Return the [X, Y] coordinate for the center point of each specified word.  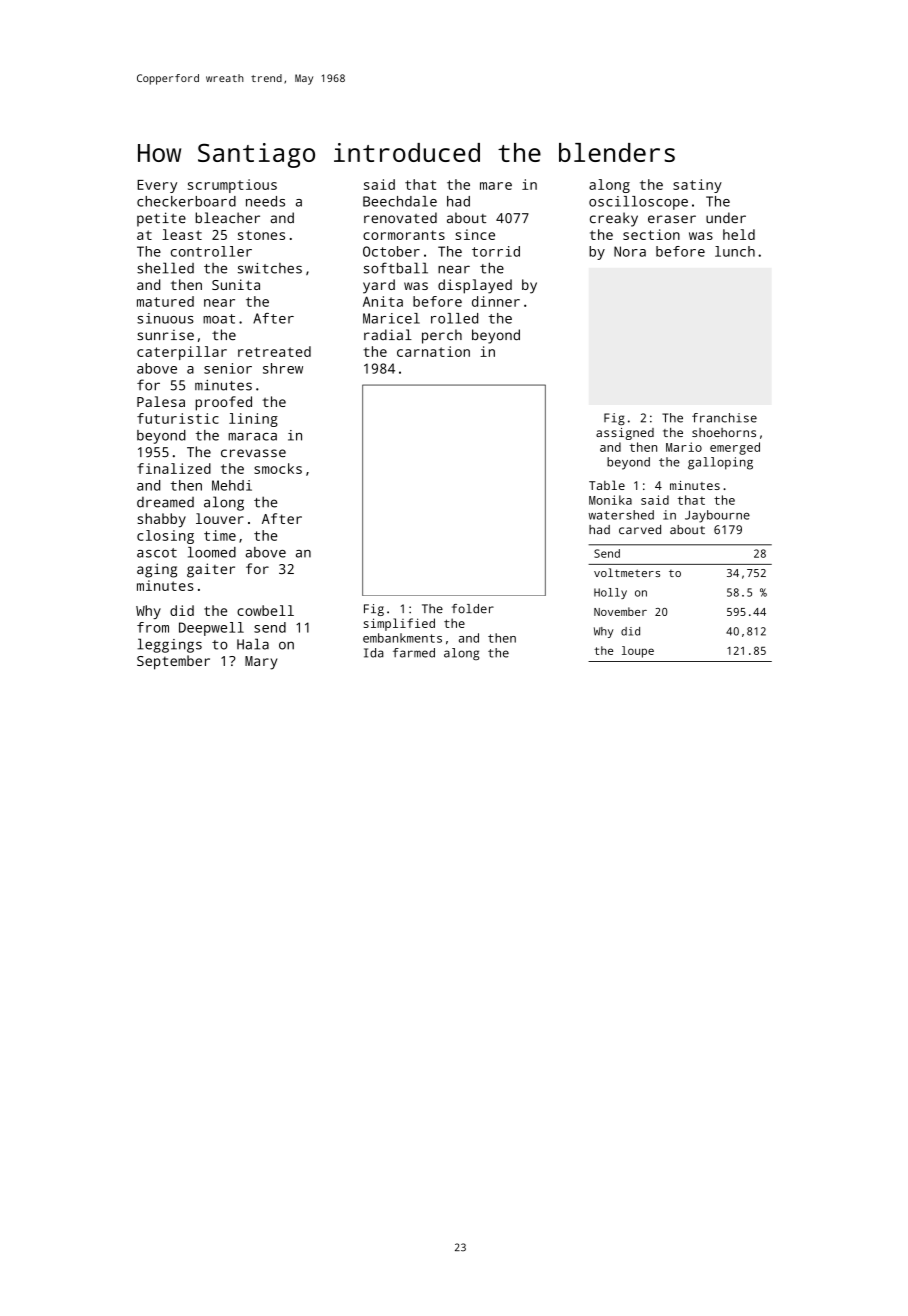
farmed [414, 653]
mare [496, 186]
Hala [253, 644]
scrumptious [232, 186]
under [726, 217]
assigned [625, 434]
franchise [724, 418]
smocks [278, 468]
